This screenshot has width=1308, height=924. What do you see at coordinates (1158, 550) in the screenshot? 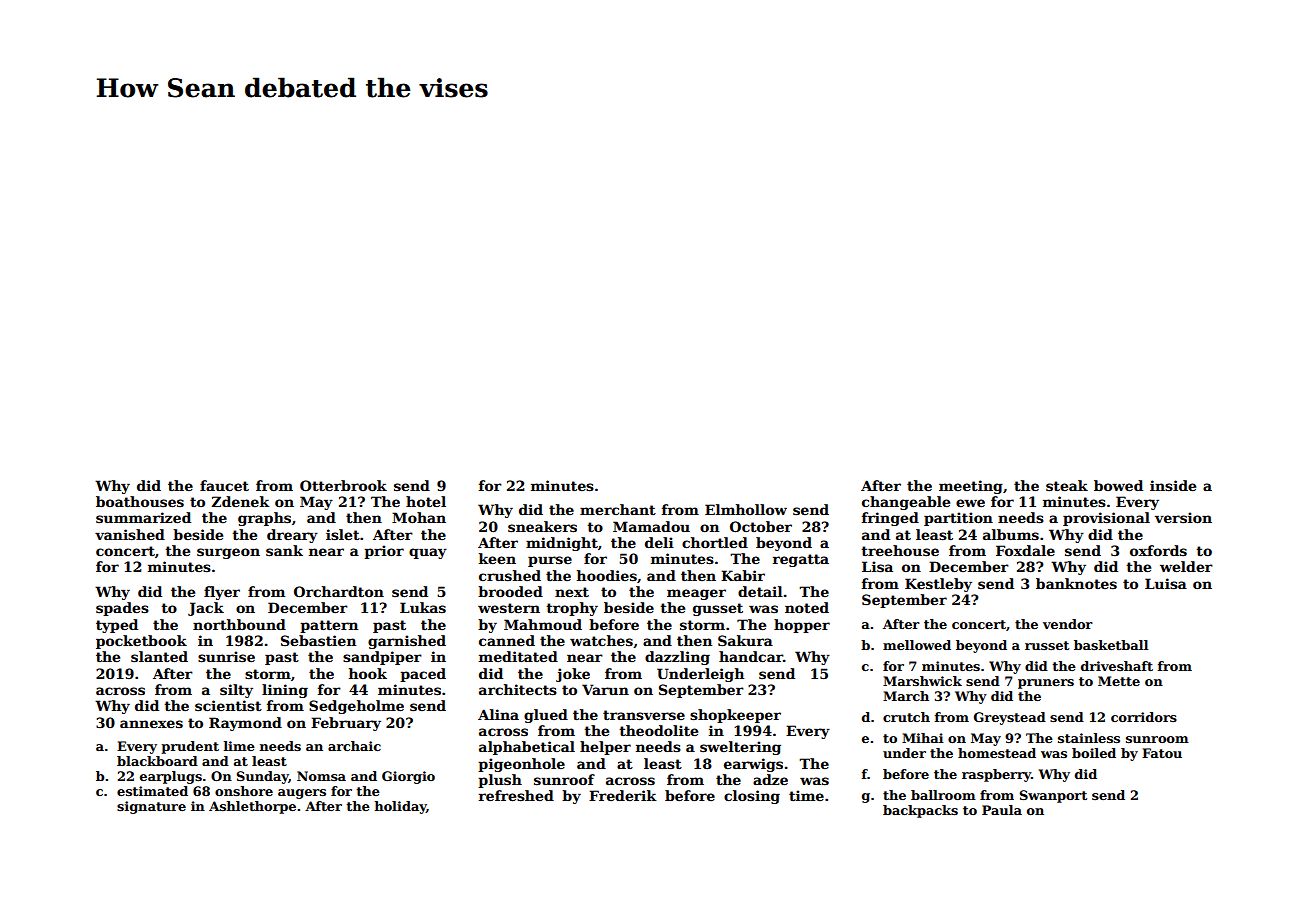
I see `oxfords` at bounding box center [1158, 550].
